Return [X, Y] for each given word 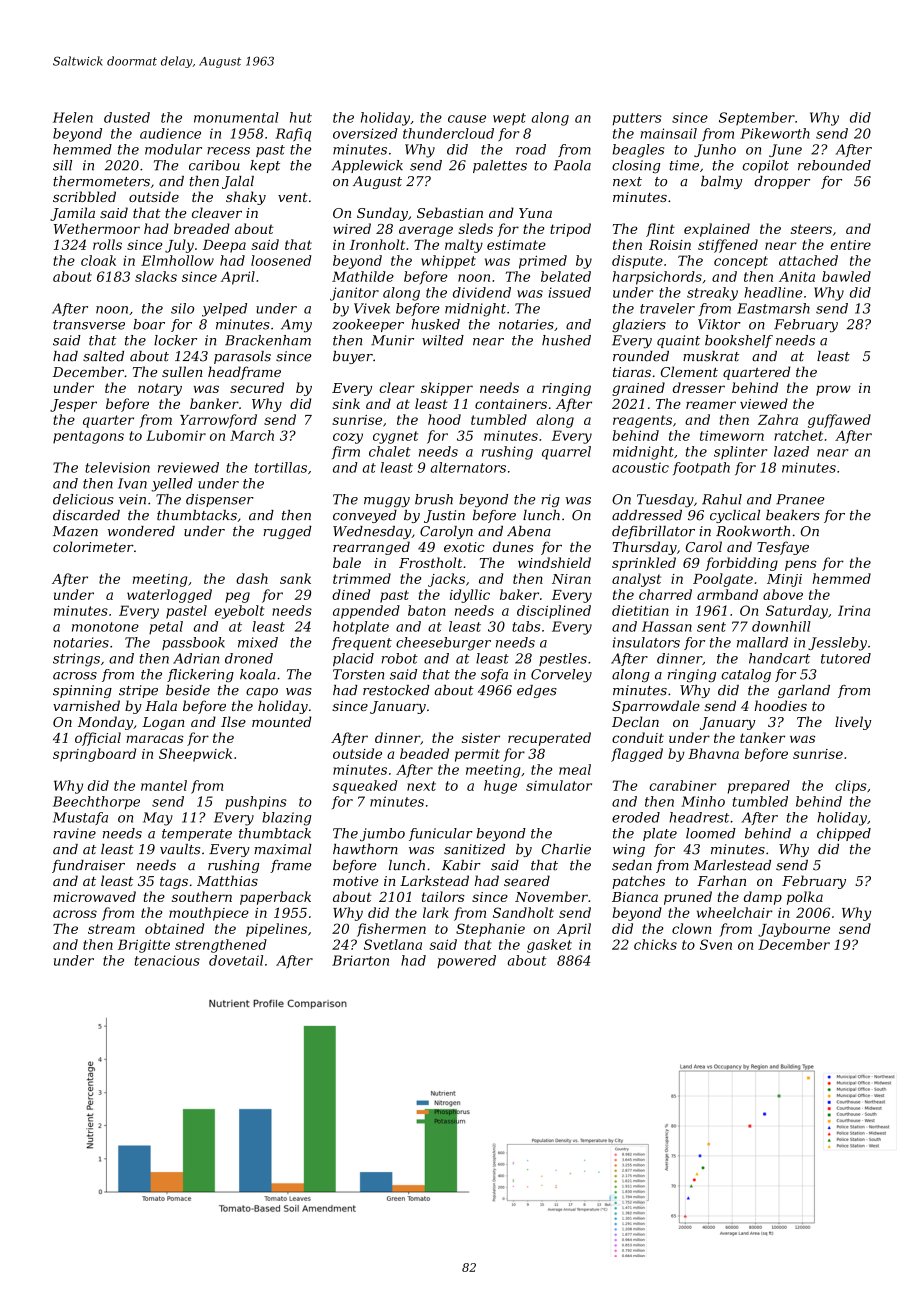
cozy [348, 438]
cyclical [735, 516]
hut [301, 117]
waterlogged [169, 596]
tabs [526, 626]
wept [509, 119]
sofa [494, 675]
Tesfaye [783, 548]
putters [636, 119]
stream [111, 929]
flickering [200, 676]
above [783, 594]
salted [103, 356]
